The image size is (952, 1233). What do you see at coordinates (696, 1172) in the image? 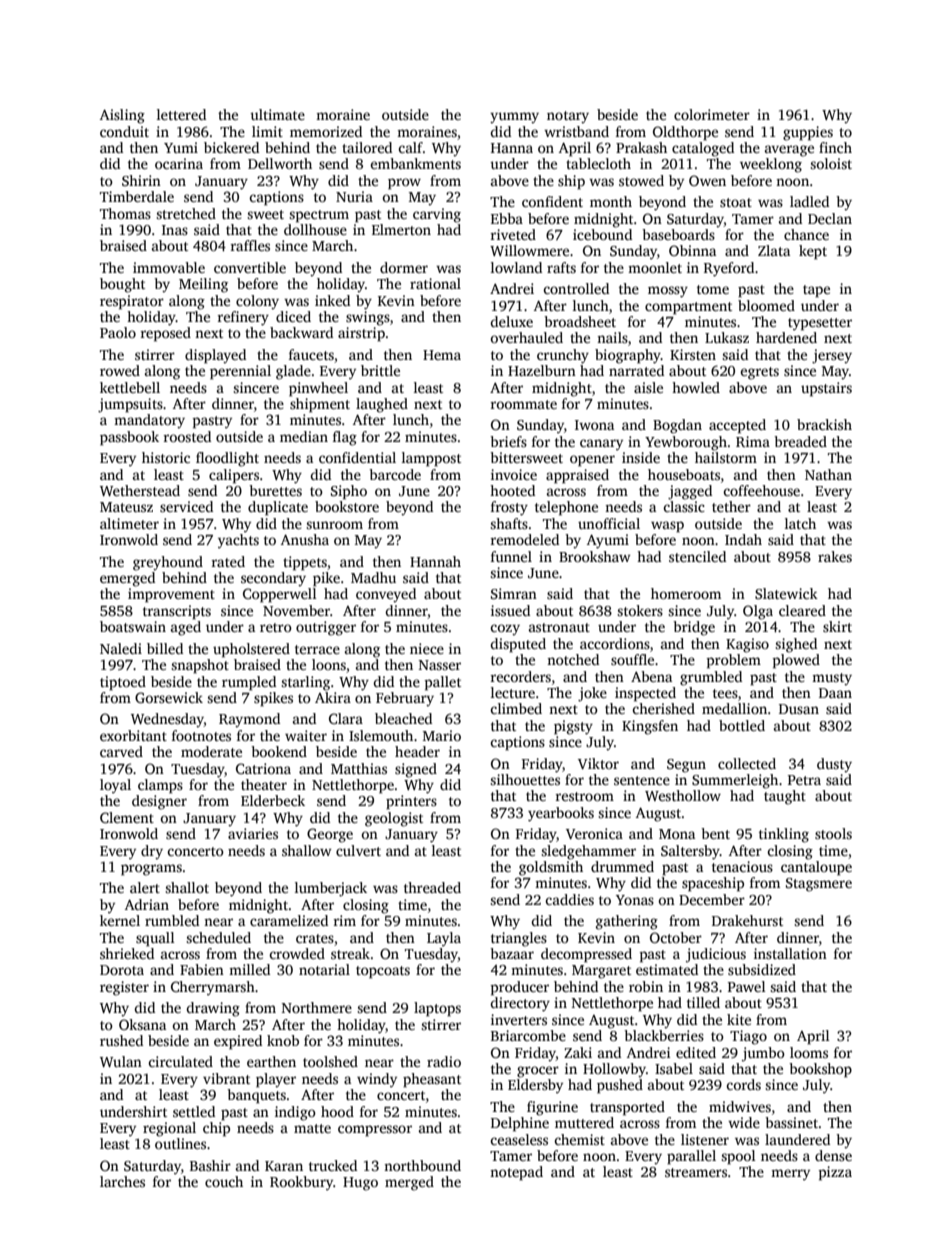
I see `streamers` at bounding box center [696, 1172].
